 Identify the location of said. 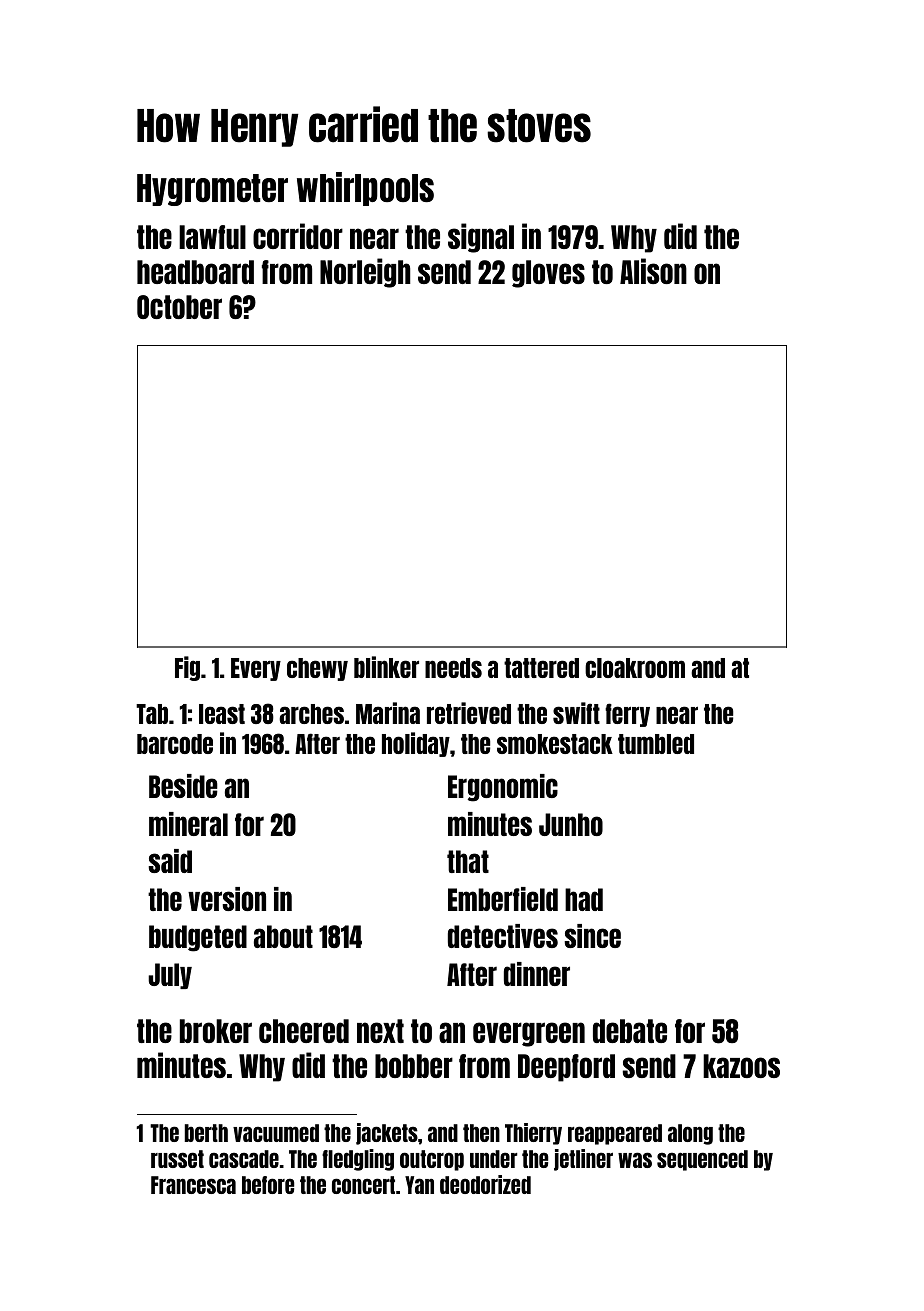
(170, 861).
